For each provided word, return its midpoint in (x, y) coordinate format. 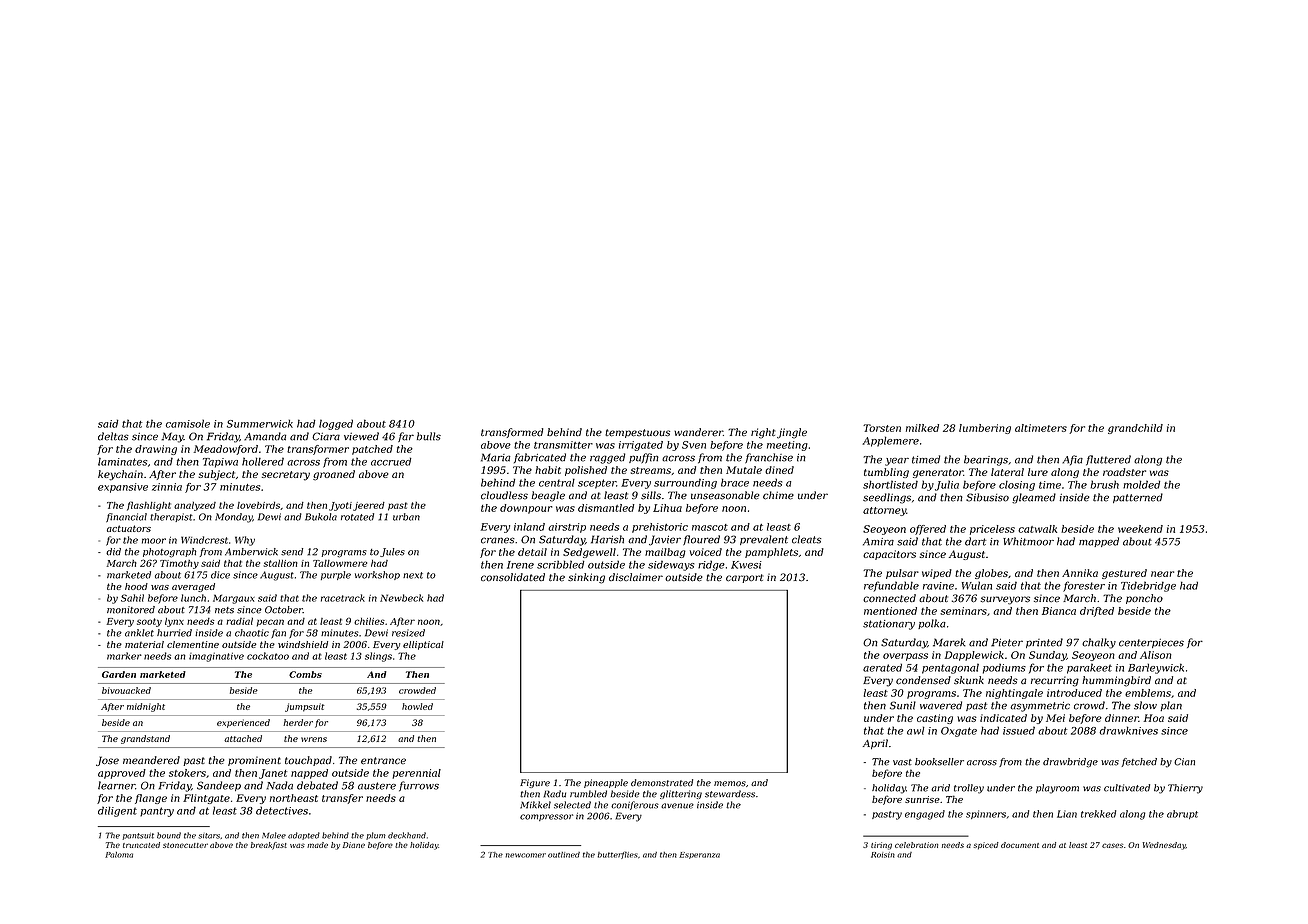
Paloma (119, 855)
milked (922, 428)
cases (1112, 845)
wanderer (698, 432)
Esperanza (699, 855)
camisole (188, 423)
